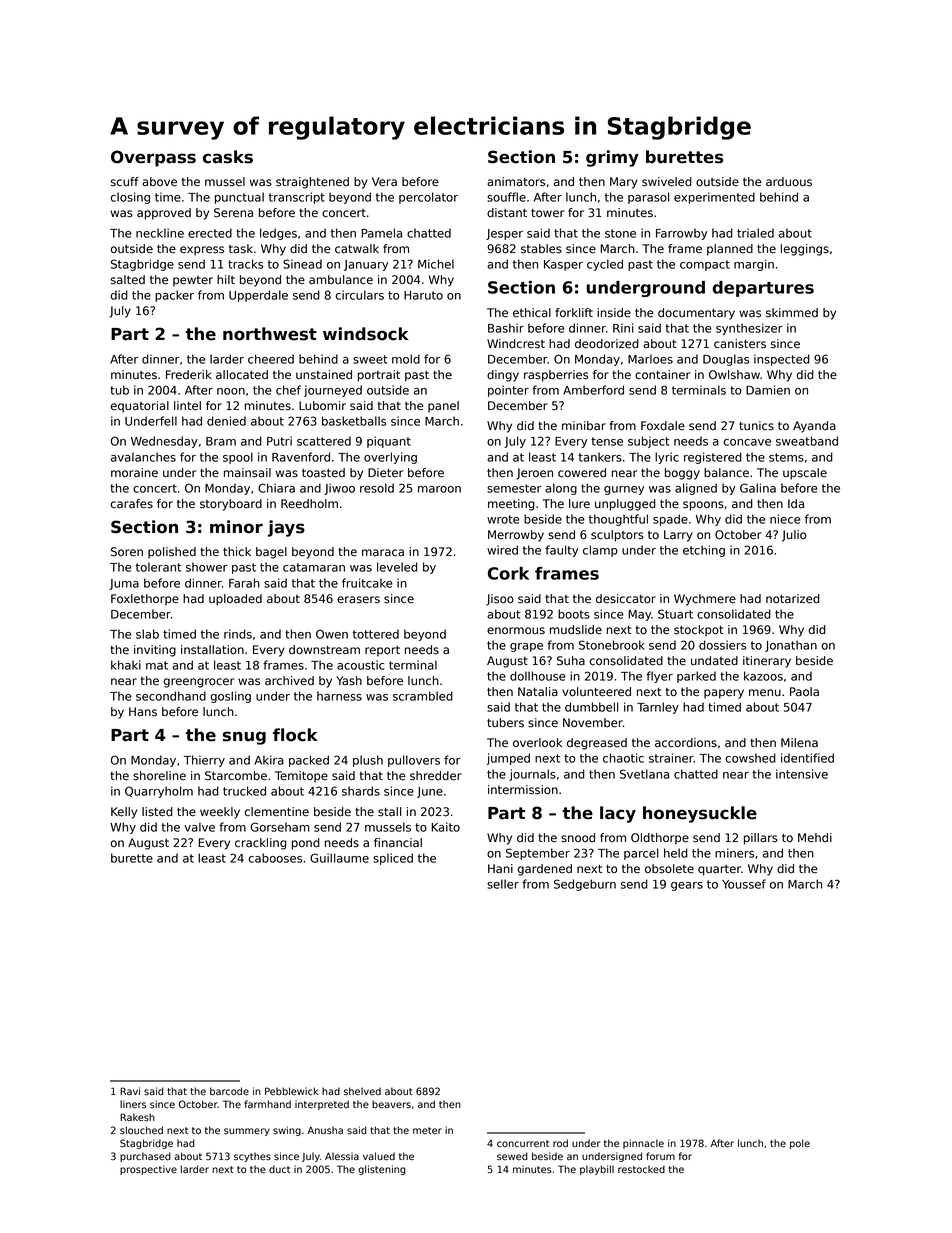 This page has width=952, height=1233. What do you see at coordinates (687, 886) in the page?
I see `gears` at bounding box center [687, 886].
